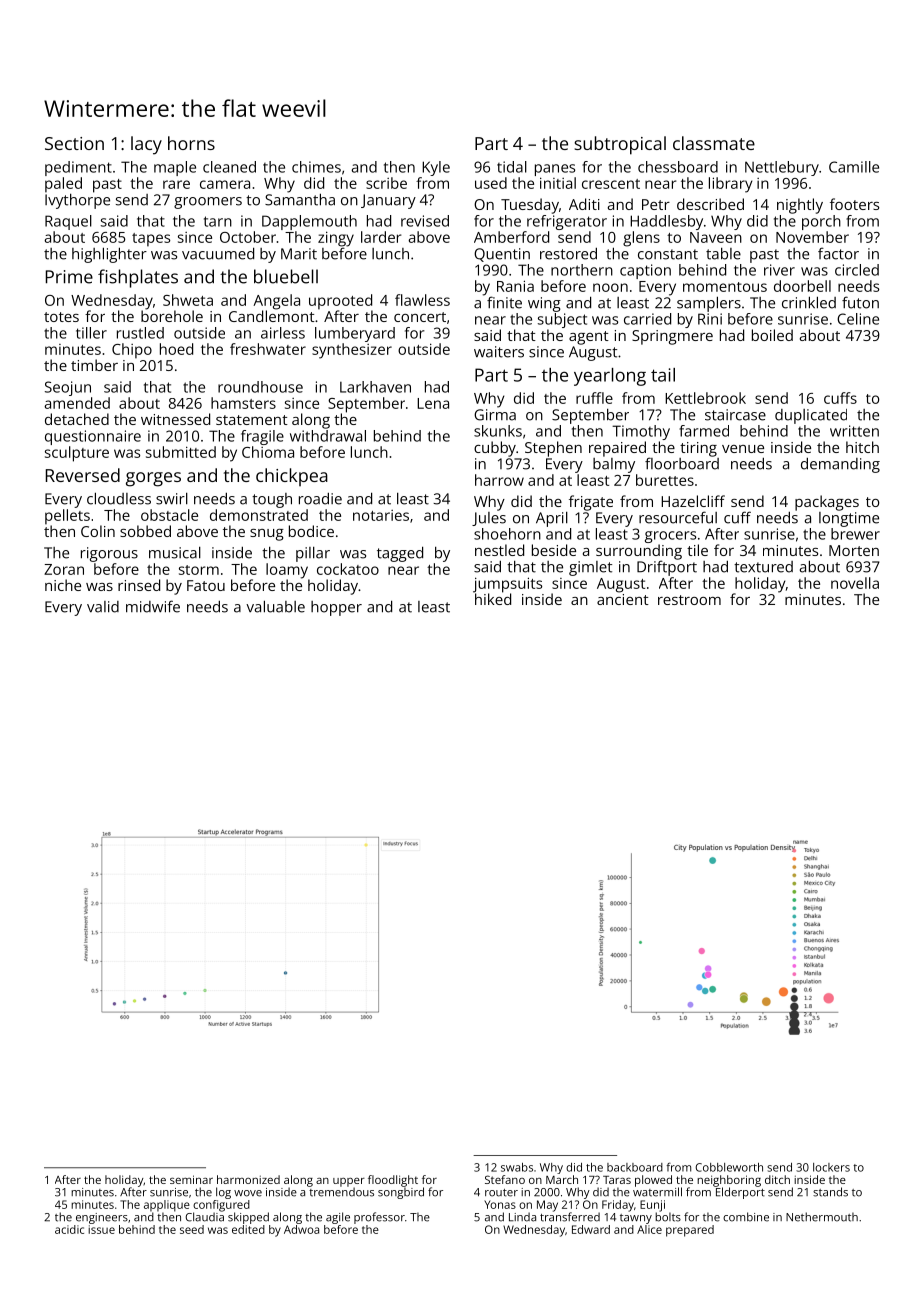 The height and width of the screenshot is (1308, 924). I want to click on Cobbleworth, so click(729, 1167).
